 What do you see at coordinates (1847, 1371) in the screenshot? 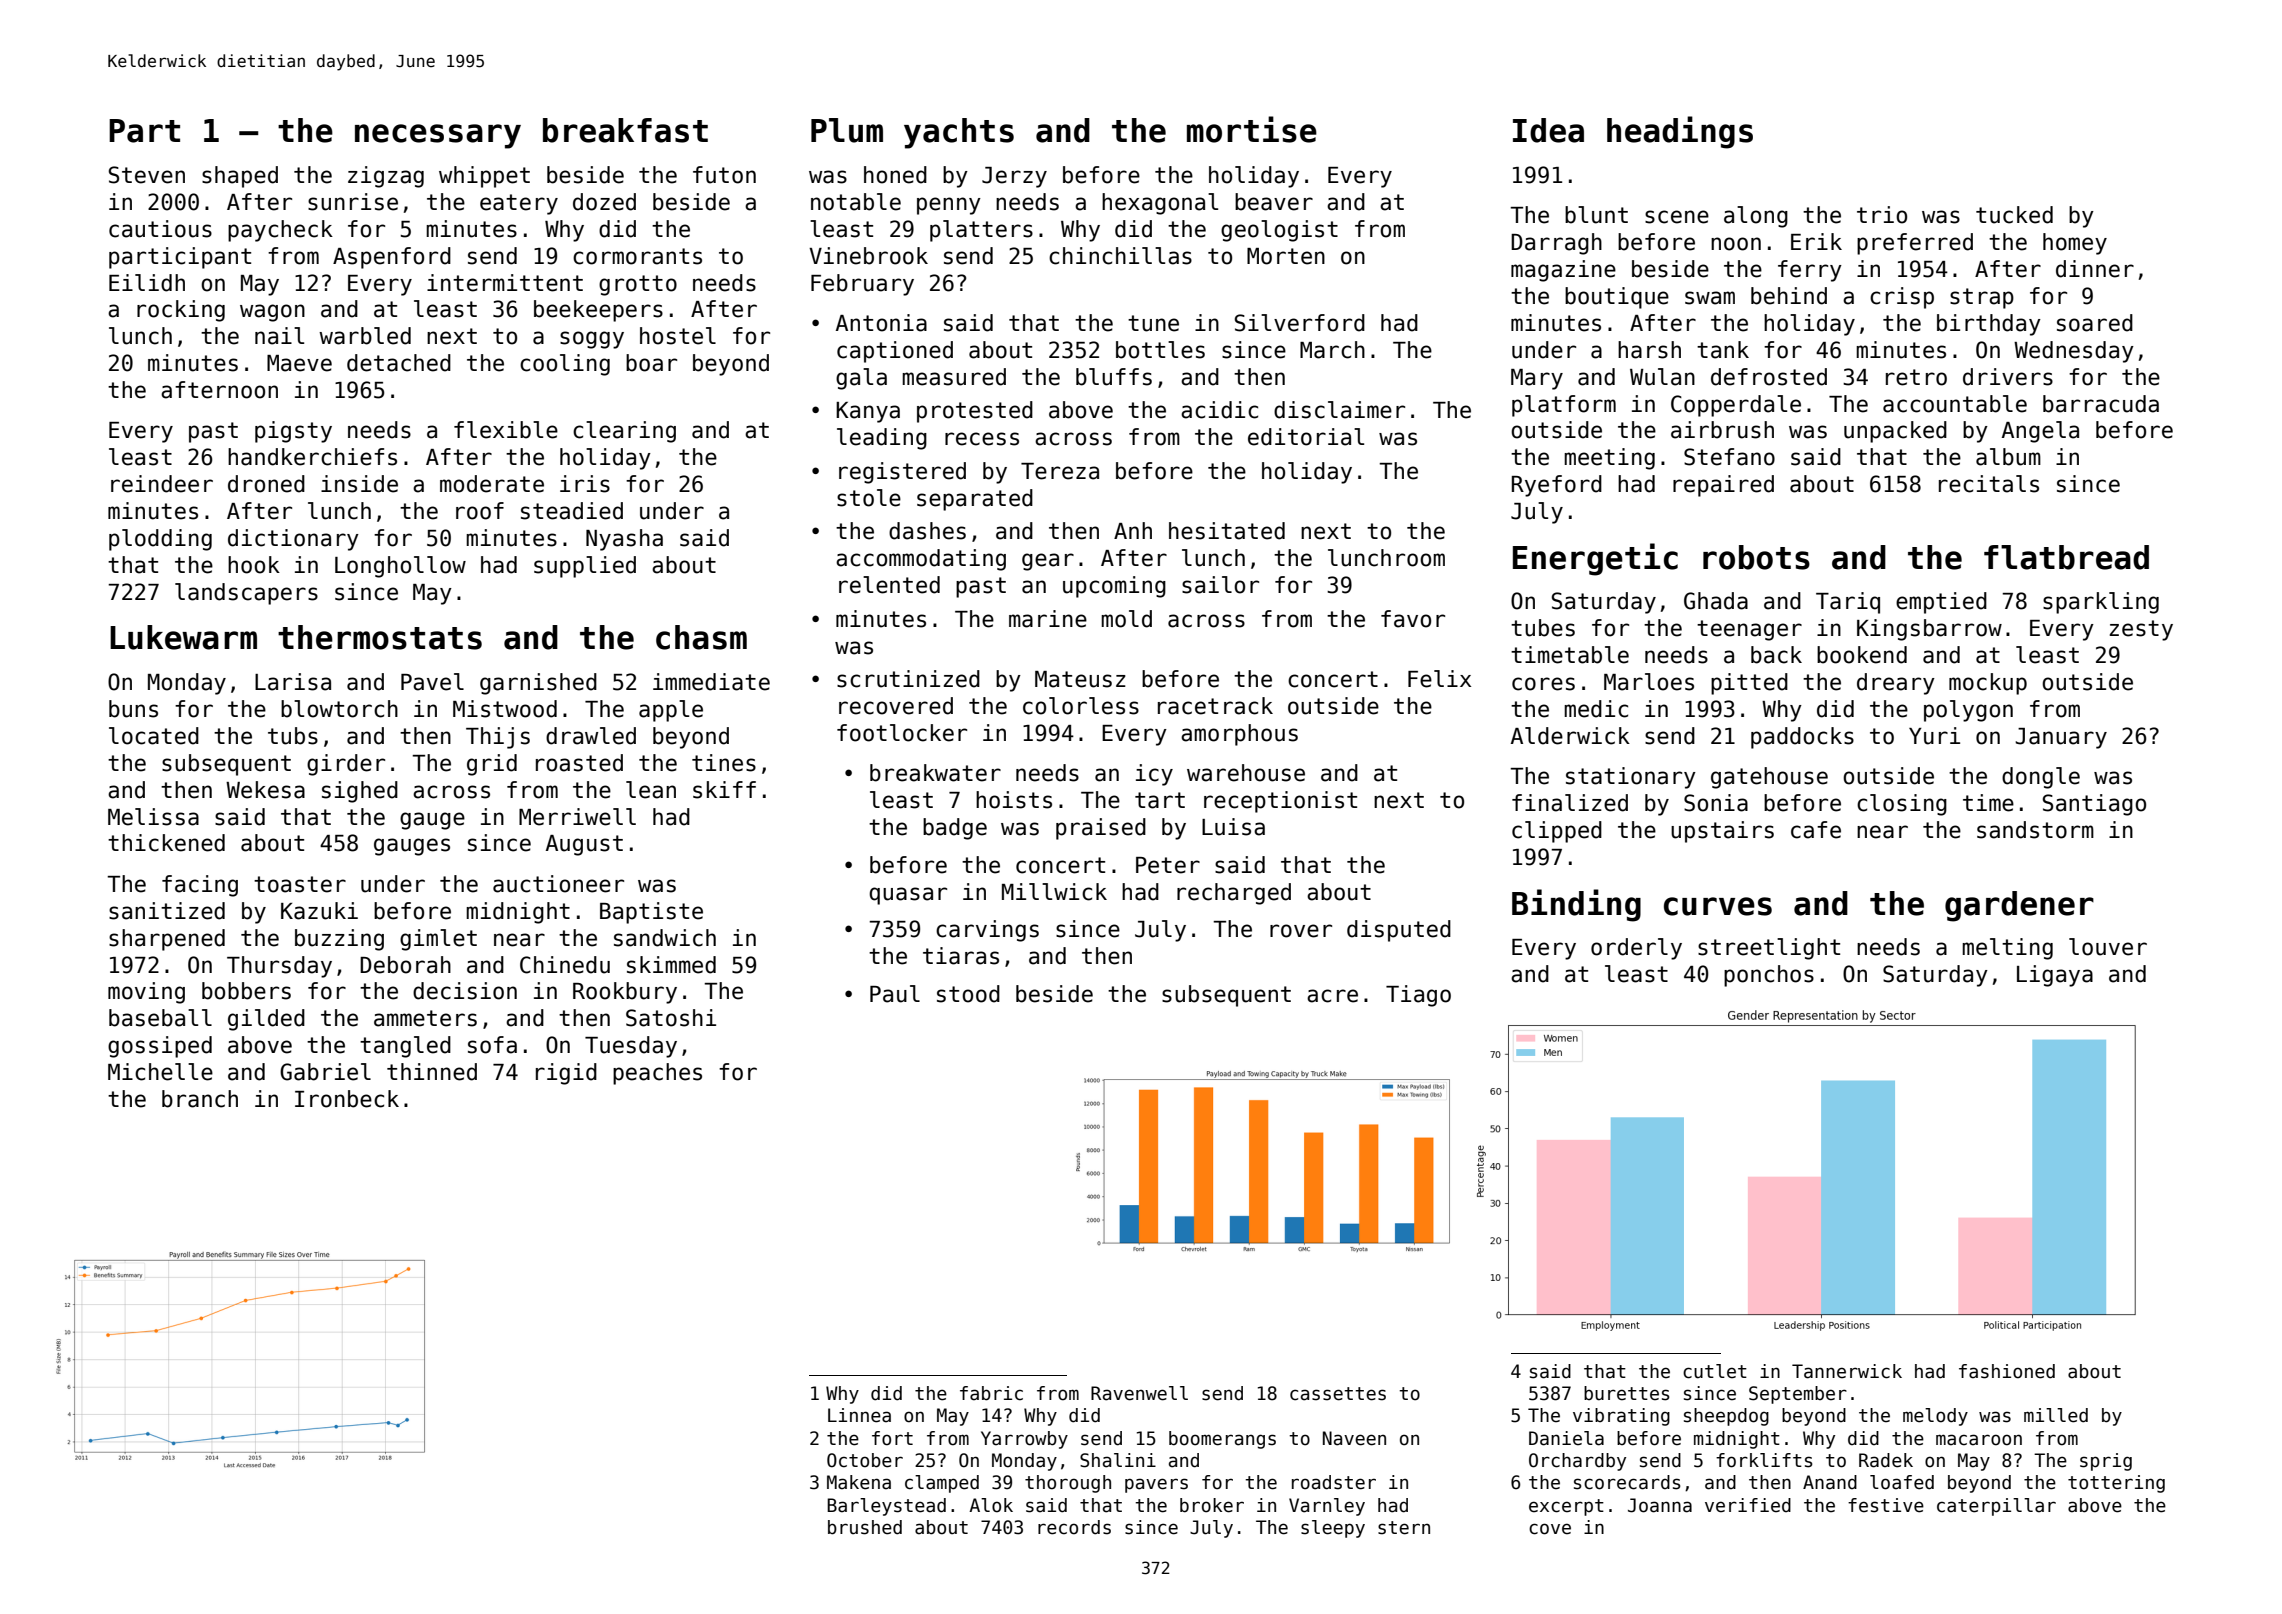
I see `Tannerwick` at bounding box center [1847, 1371].
